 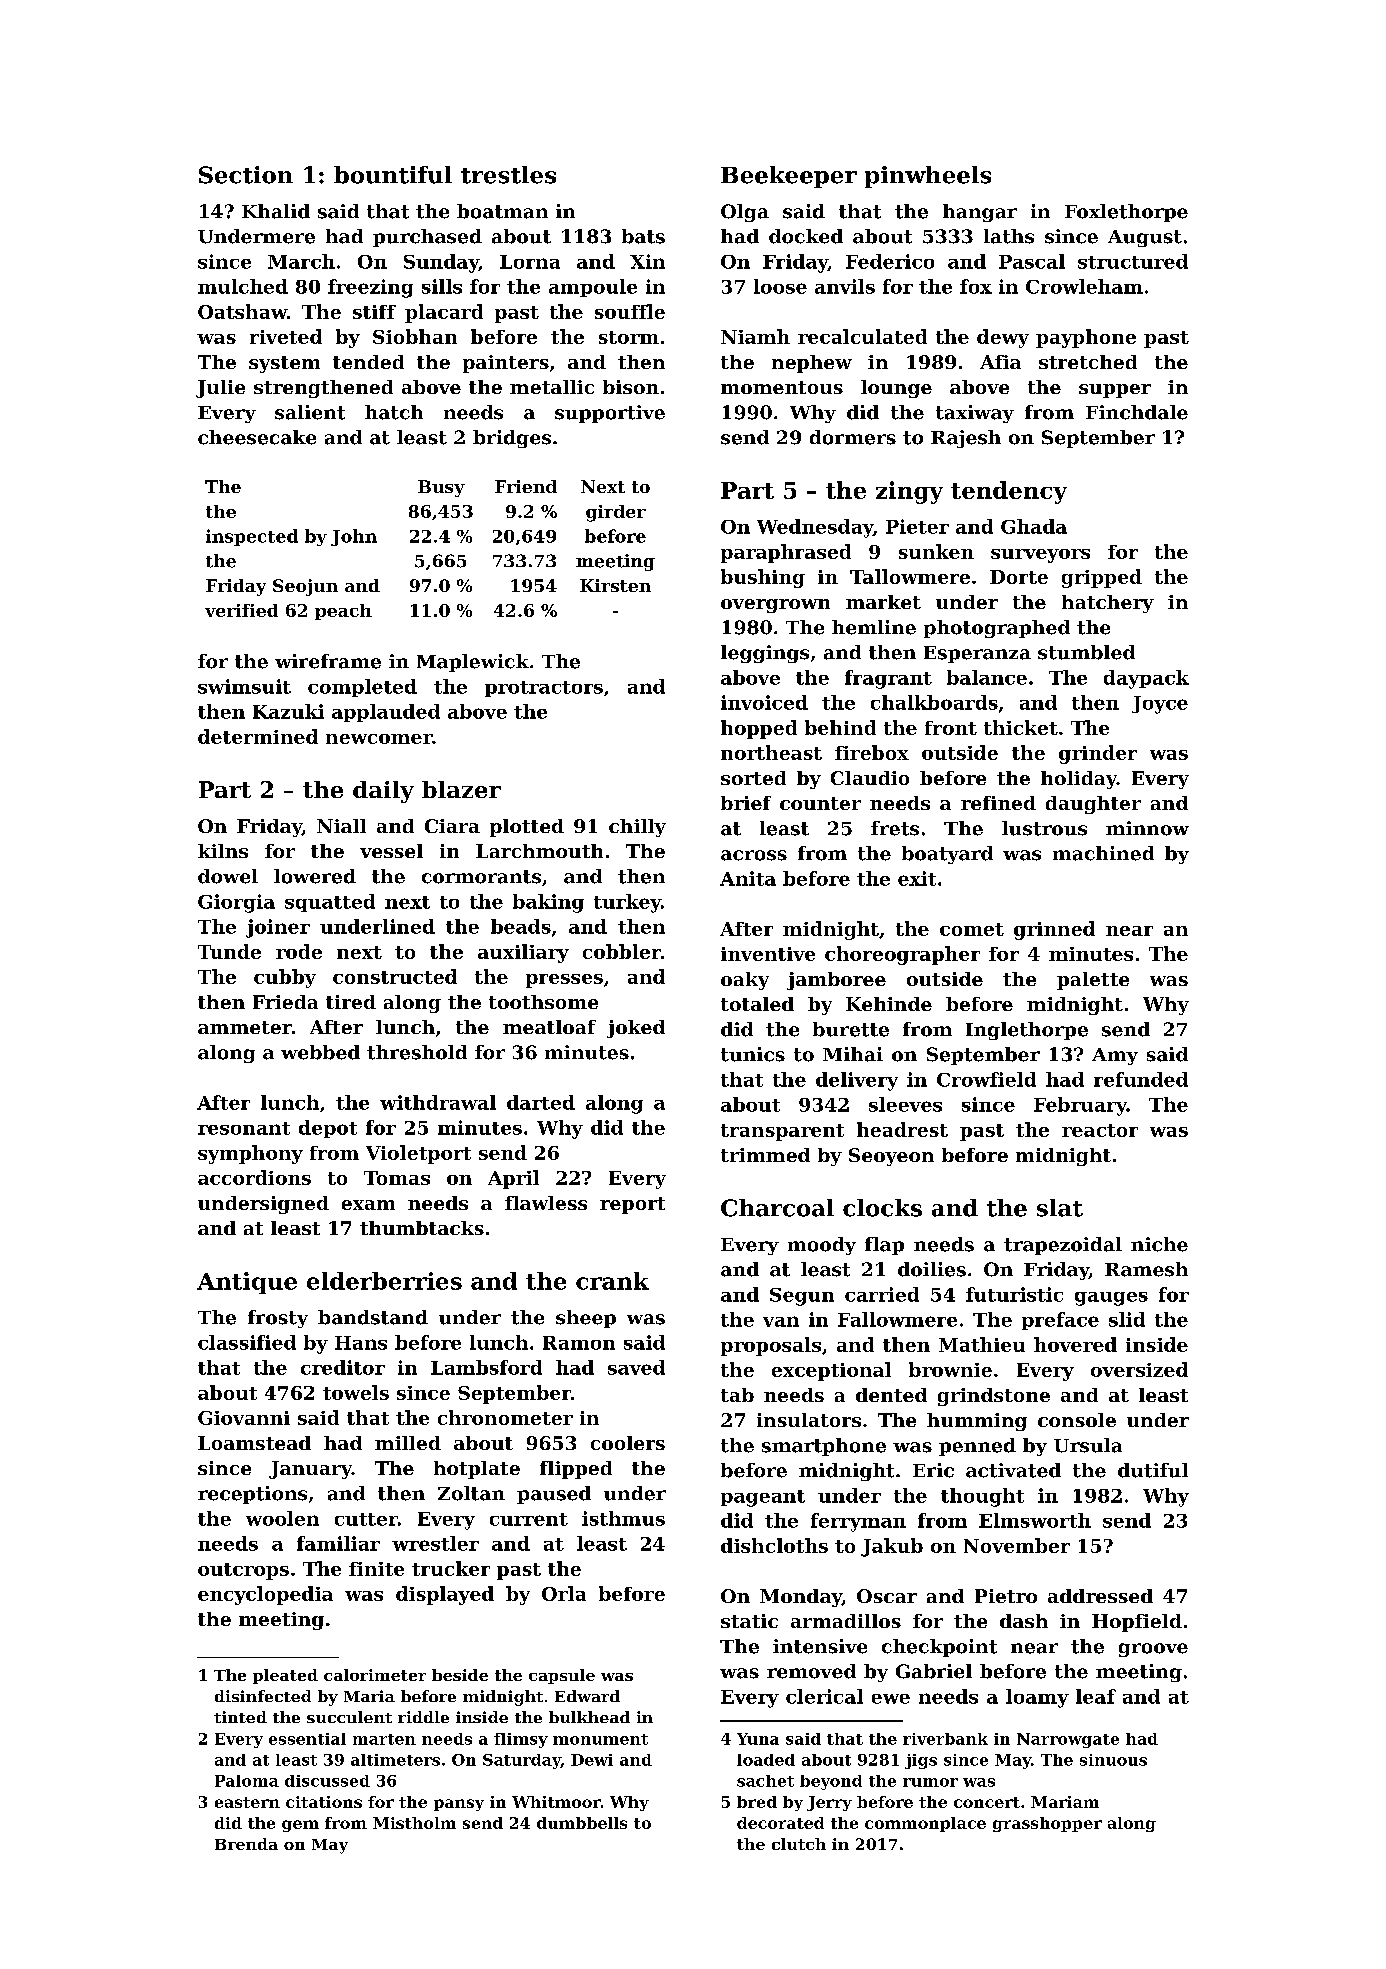 What do you see at coordinates (286, 336) in the page?
I see `riveted` at bounding box center [286, 336].
